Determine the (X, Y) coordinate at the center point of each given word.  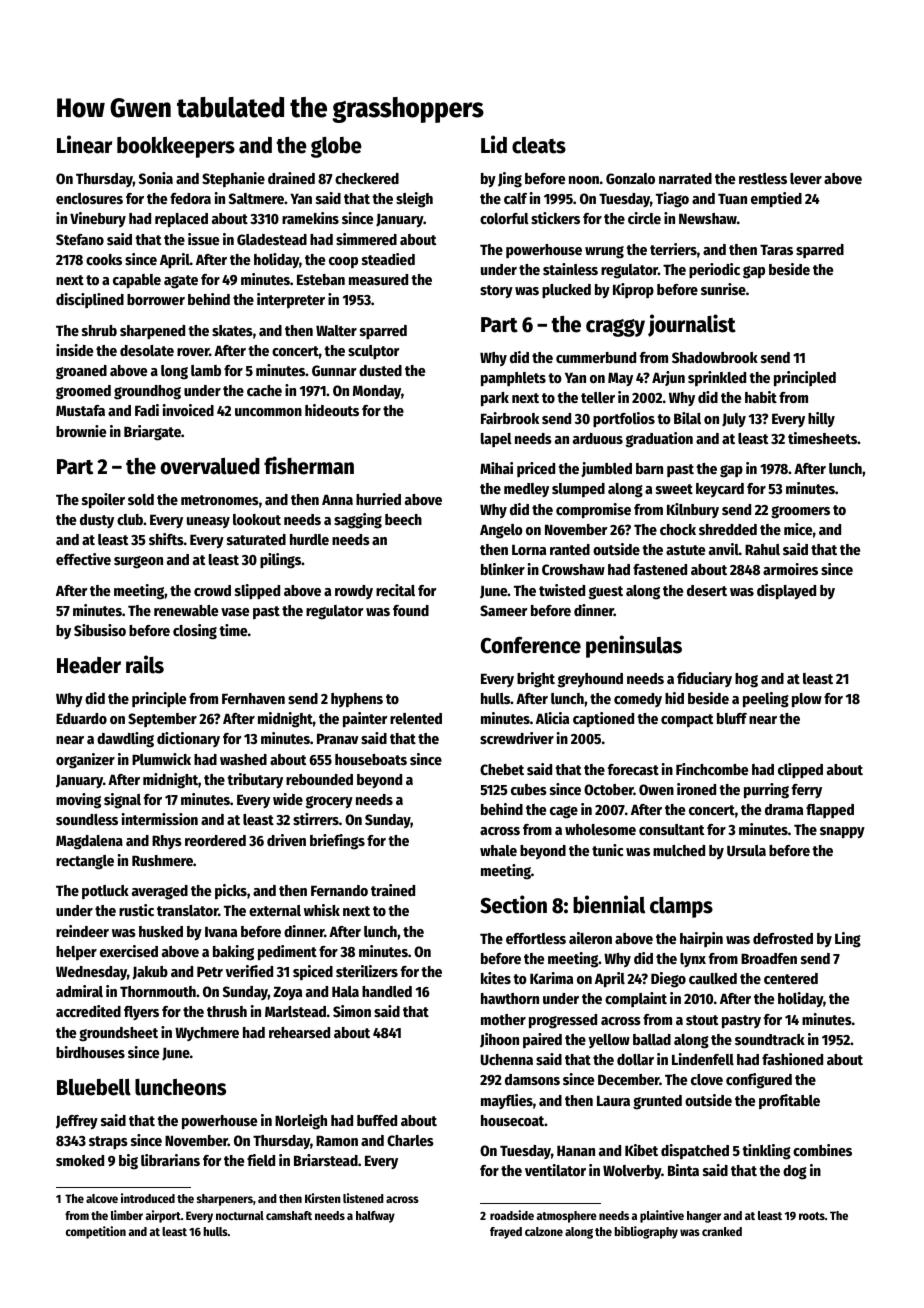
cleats (539, 145)
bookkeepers (176, 147)
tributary (255, 780)
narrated (685, 178)
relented (416, 718)
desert (707, 590)
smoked (80, 1160)
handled (387, 991)
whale (498, 850)
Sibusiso (100, 630)
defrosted (783, 938)
